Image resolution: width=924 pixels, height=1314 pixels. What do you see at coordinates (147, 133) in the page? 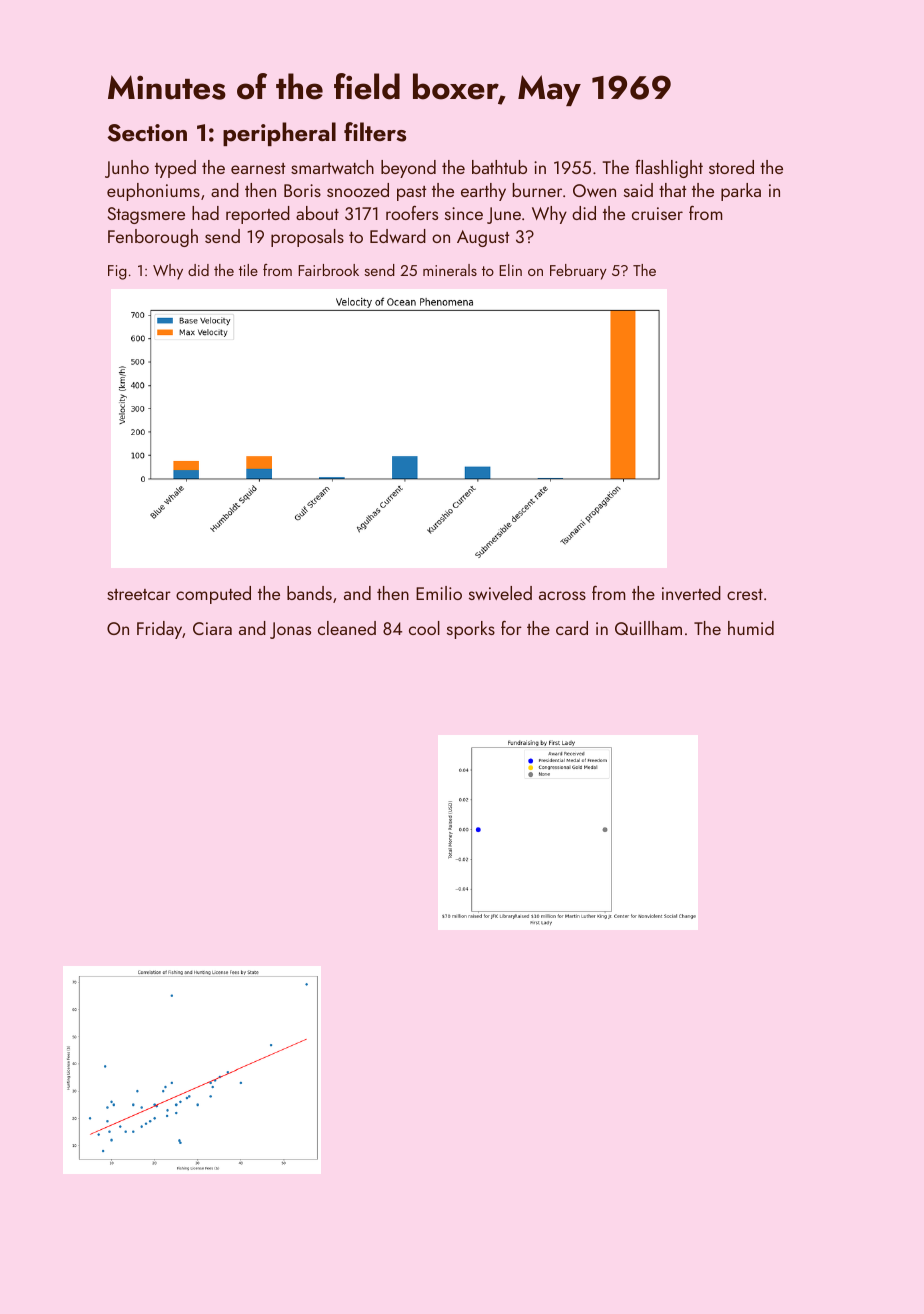
I see `Section` at bounding box center [147, 133].
